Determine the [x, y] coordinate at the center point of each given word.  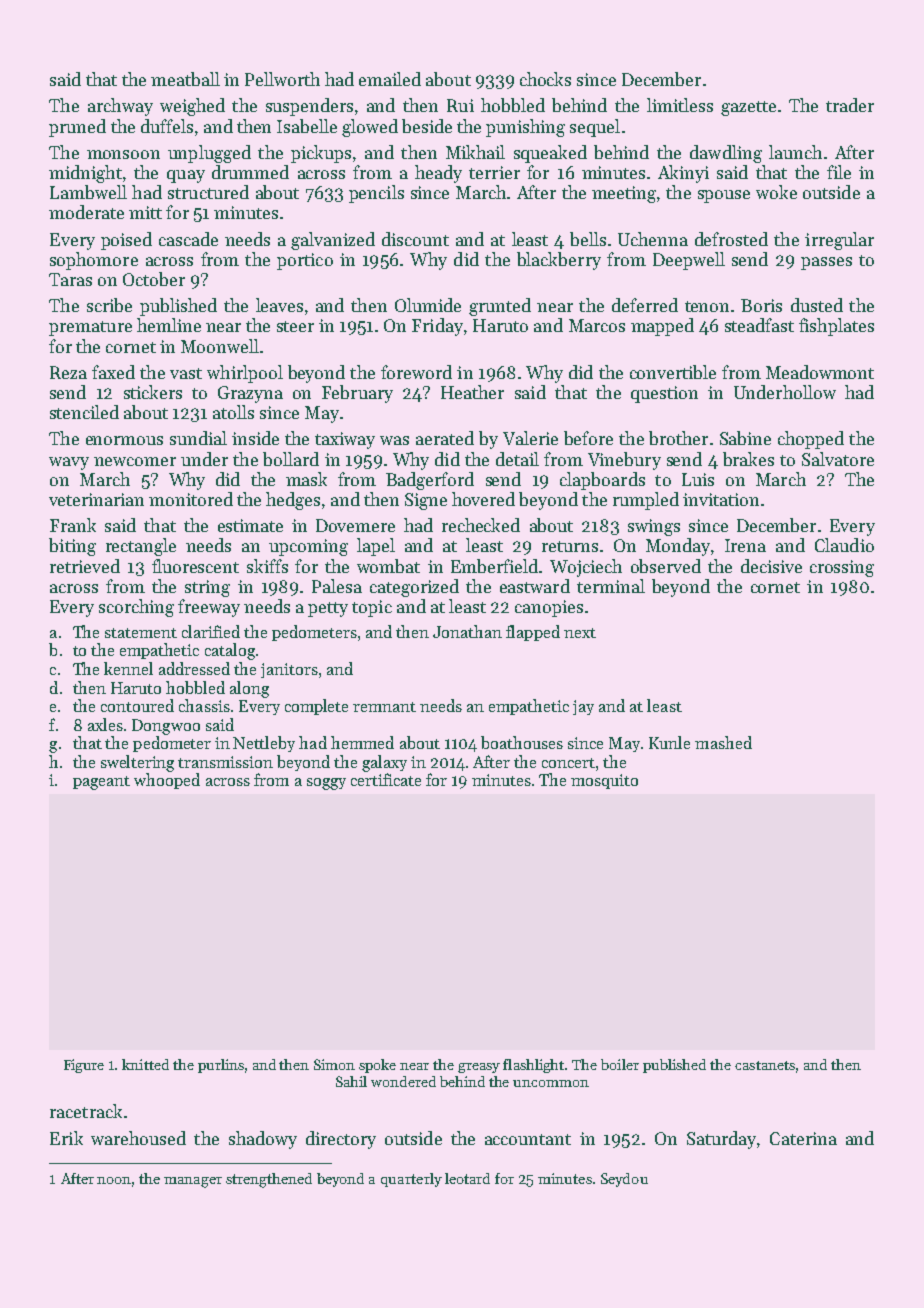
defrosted [731, 239]
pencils [376, 194]
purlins [221, 1066]
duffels [167, 126]
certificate [386, 779]
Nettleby [264, 744]
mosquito [604, 781]
